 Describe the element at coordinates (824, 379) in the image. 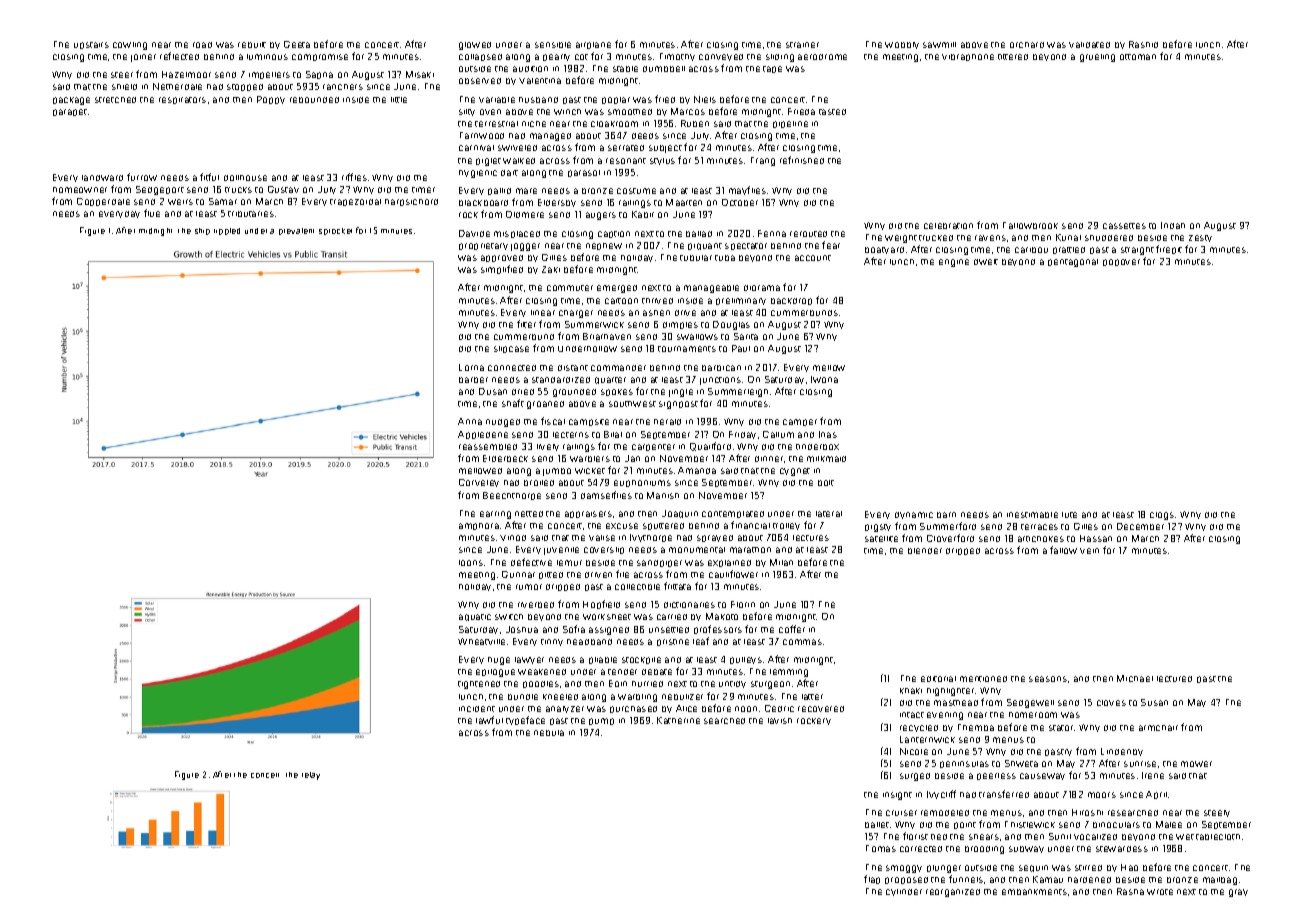

I see `Iwona` at that location.
